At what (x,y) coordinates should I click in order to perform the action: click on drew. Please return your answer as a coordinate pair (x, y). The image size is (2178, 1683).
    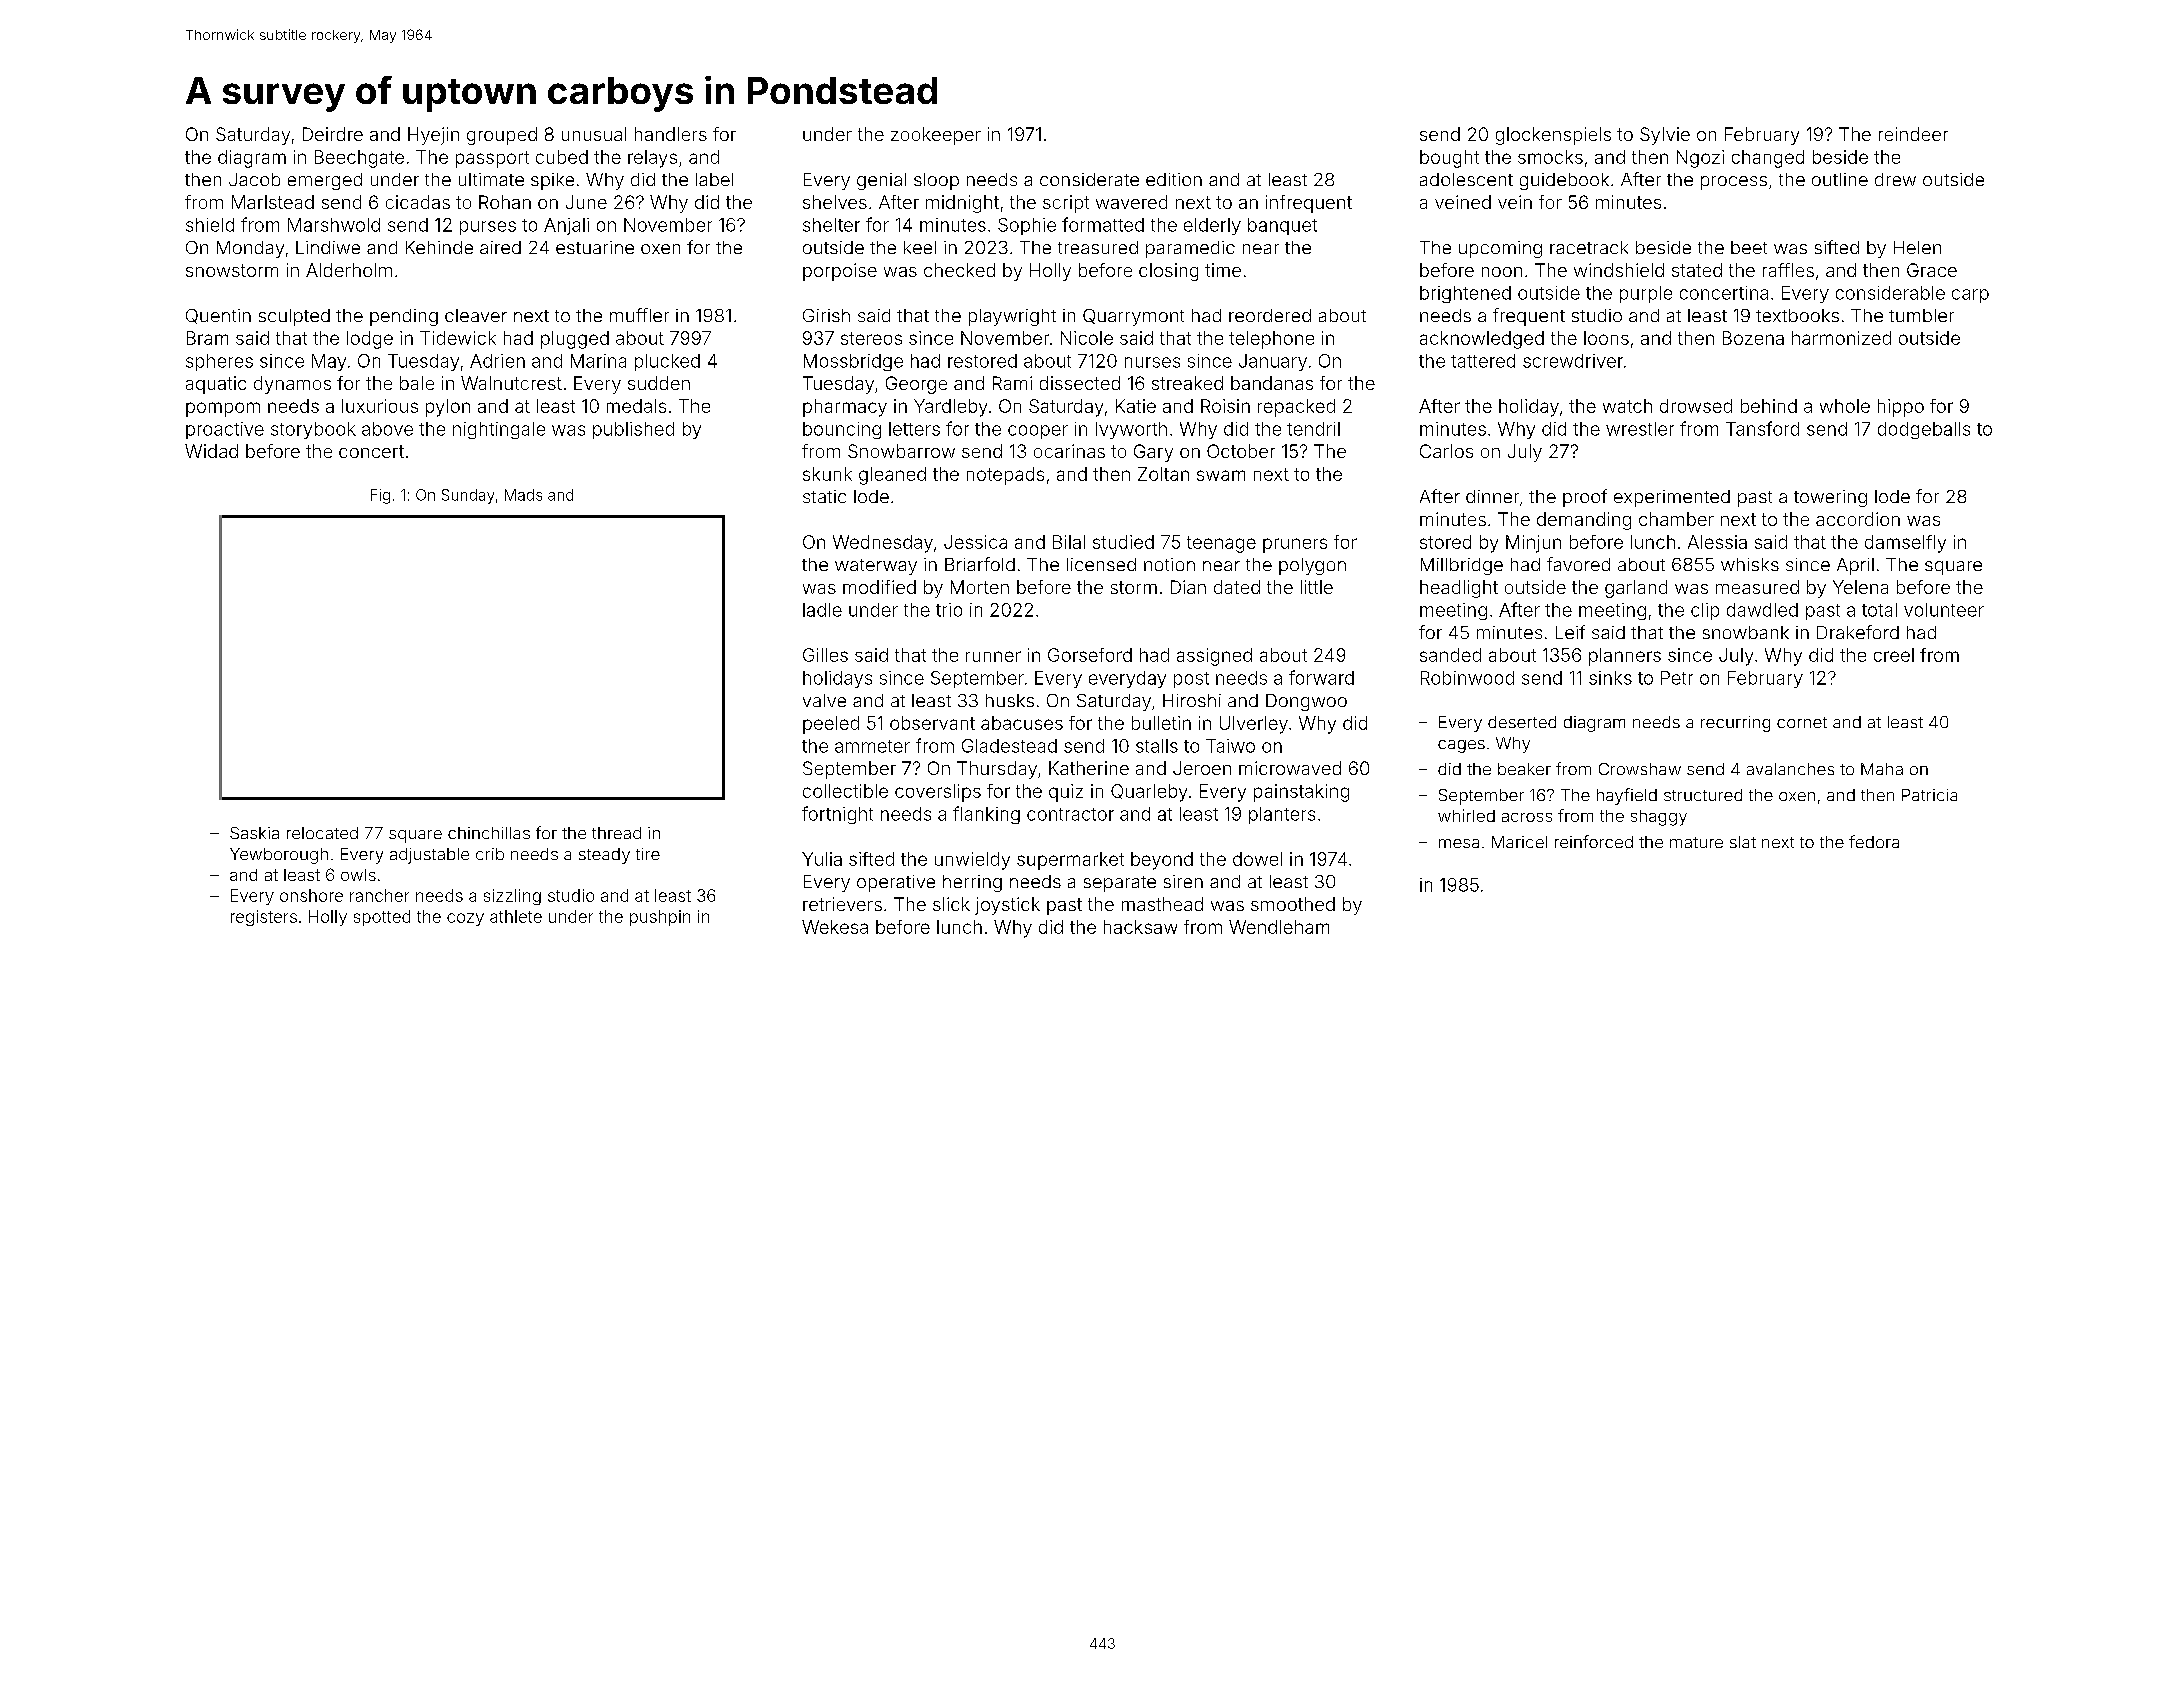
    Looking at the image, I should click on (1895, 179).
